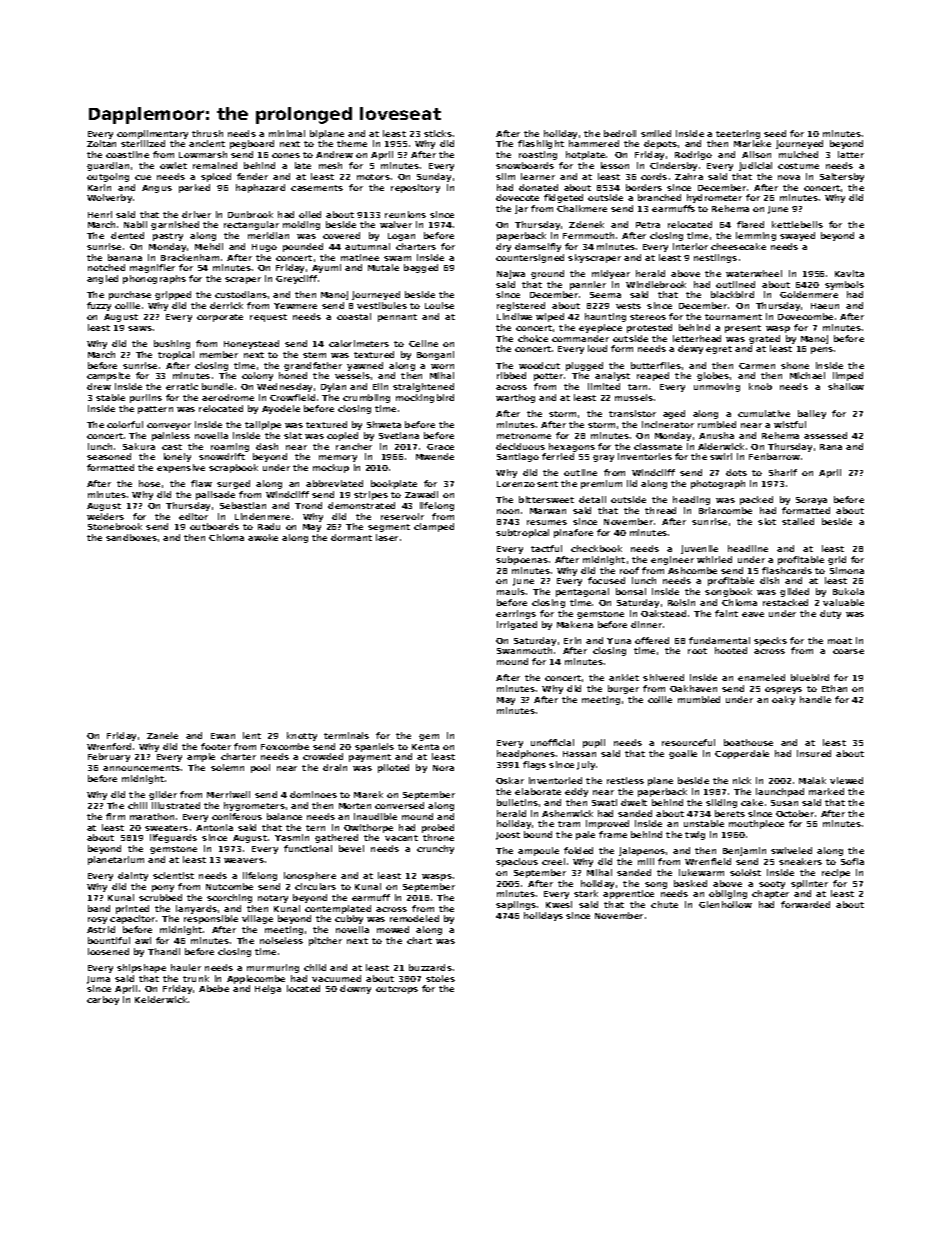  What do you see at coordinates (515, 398) in the image?
I see `warthog` at bounding box center [515, 398].
